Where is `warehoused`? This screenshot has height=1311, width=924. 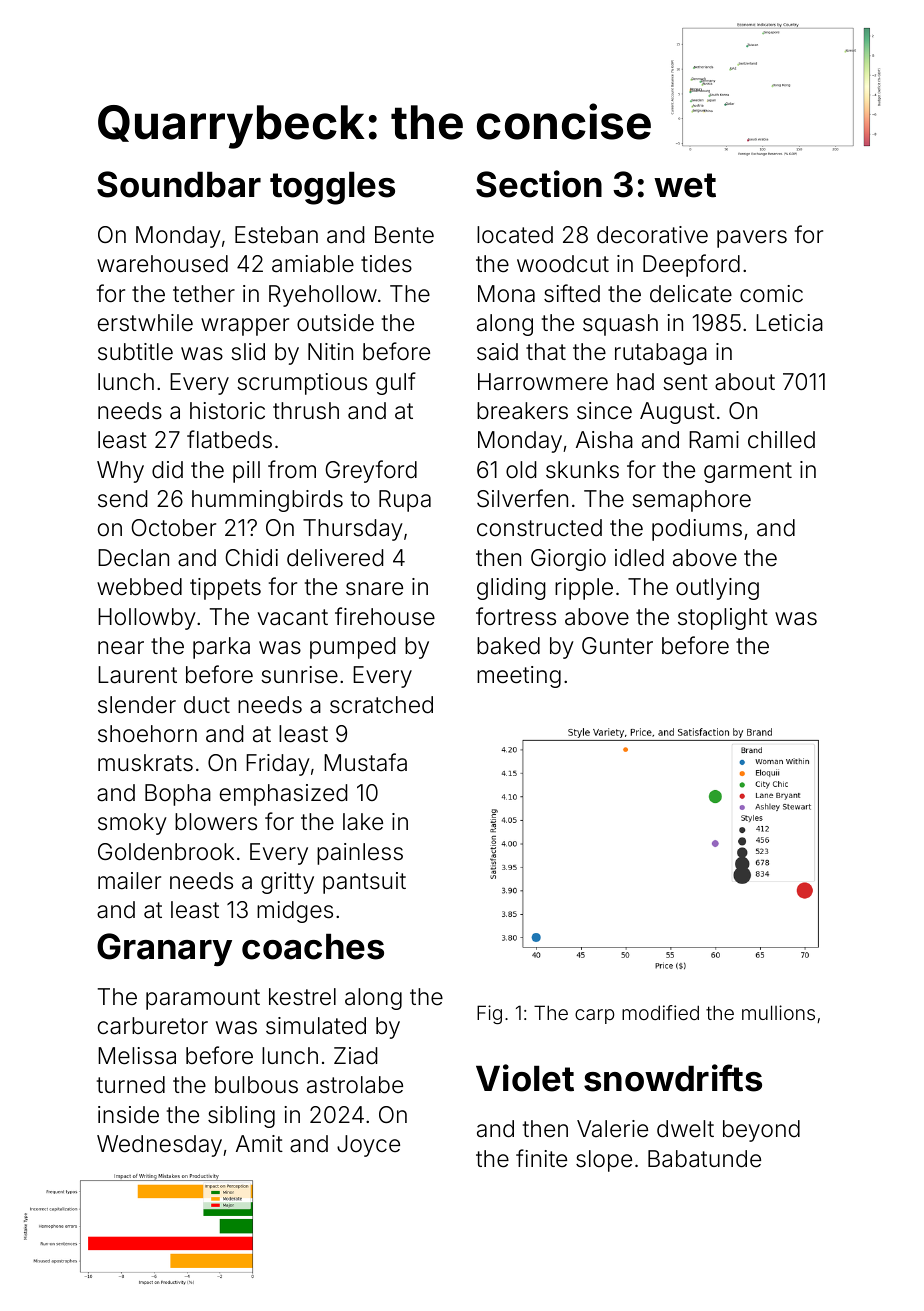 warehoused is located at coordinates (162, 264).
